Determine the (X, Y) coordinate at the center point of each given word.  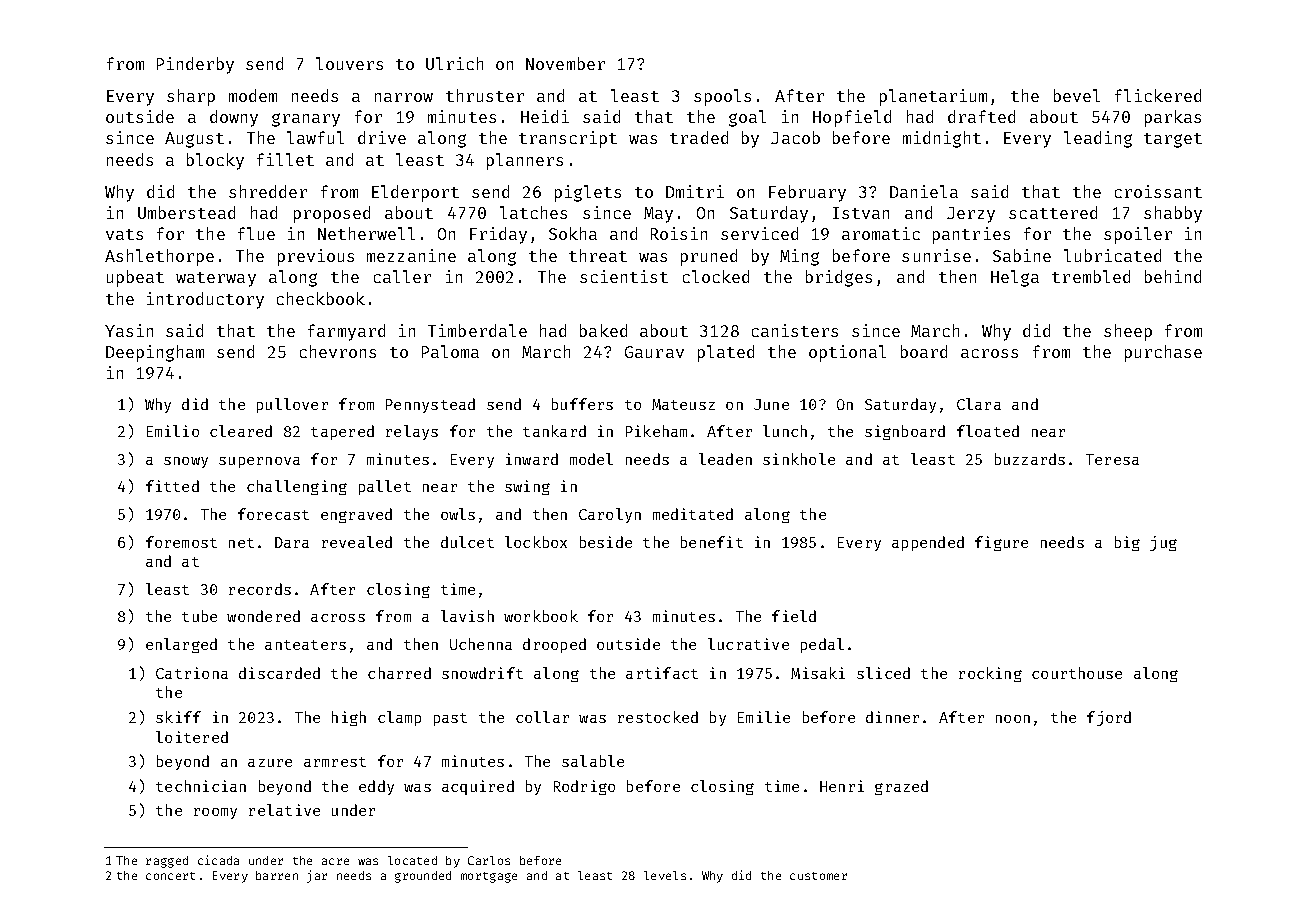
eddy (376, 787)
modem (253, 95)
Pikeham (656, 431)
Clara (979, 404)
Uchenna (481, 644)
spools (722, 97)
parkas (1173, 118)
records (260, 589)
